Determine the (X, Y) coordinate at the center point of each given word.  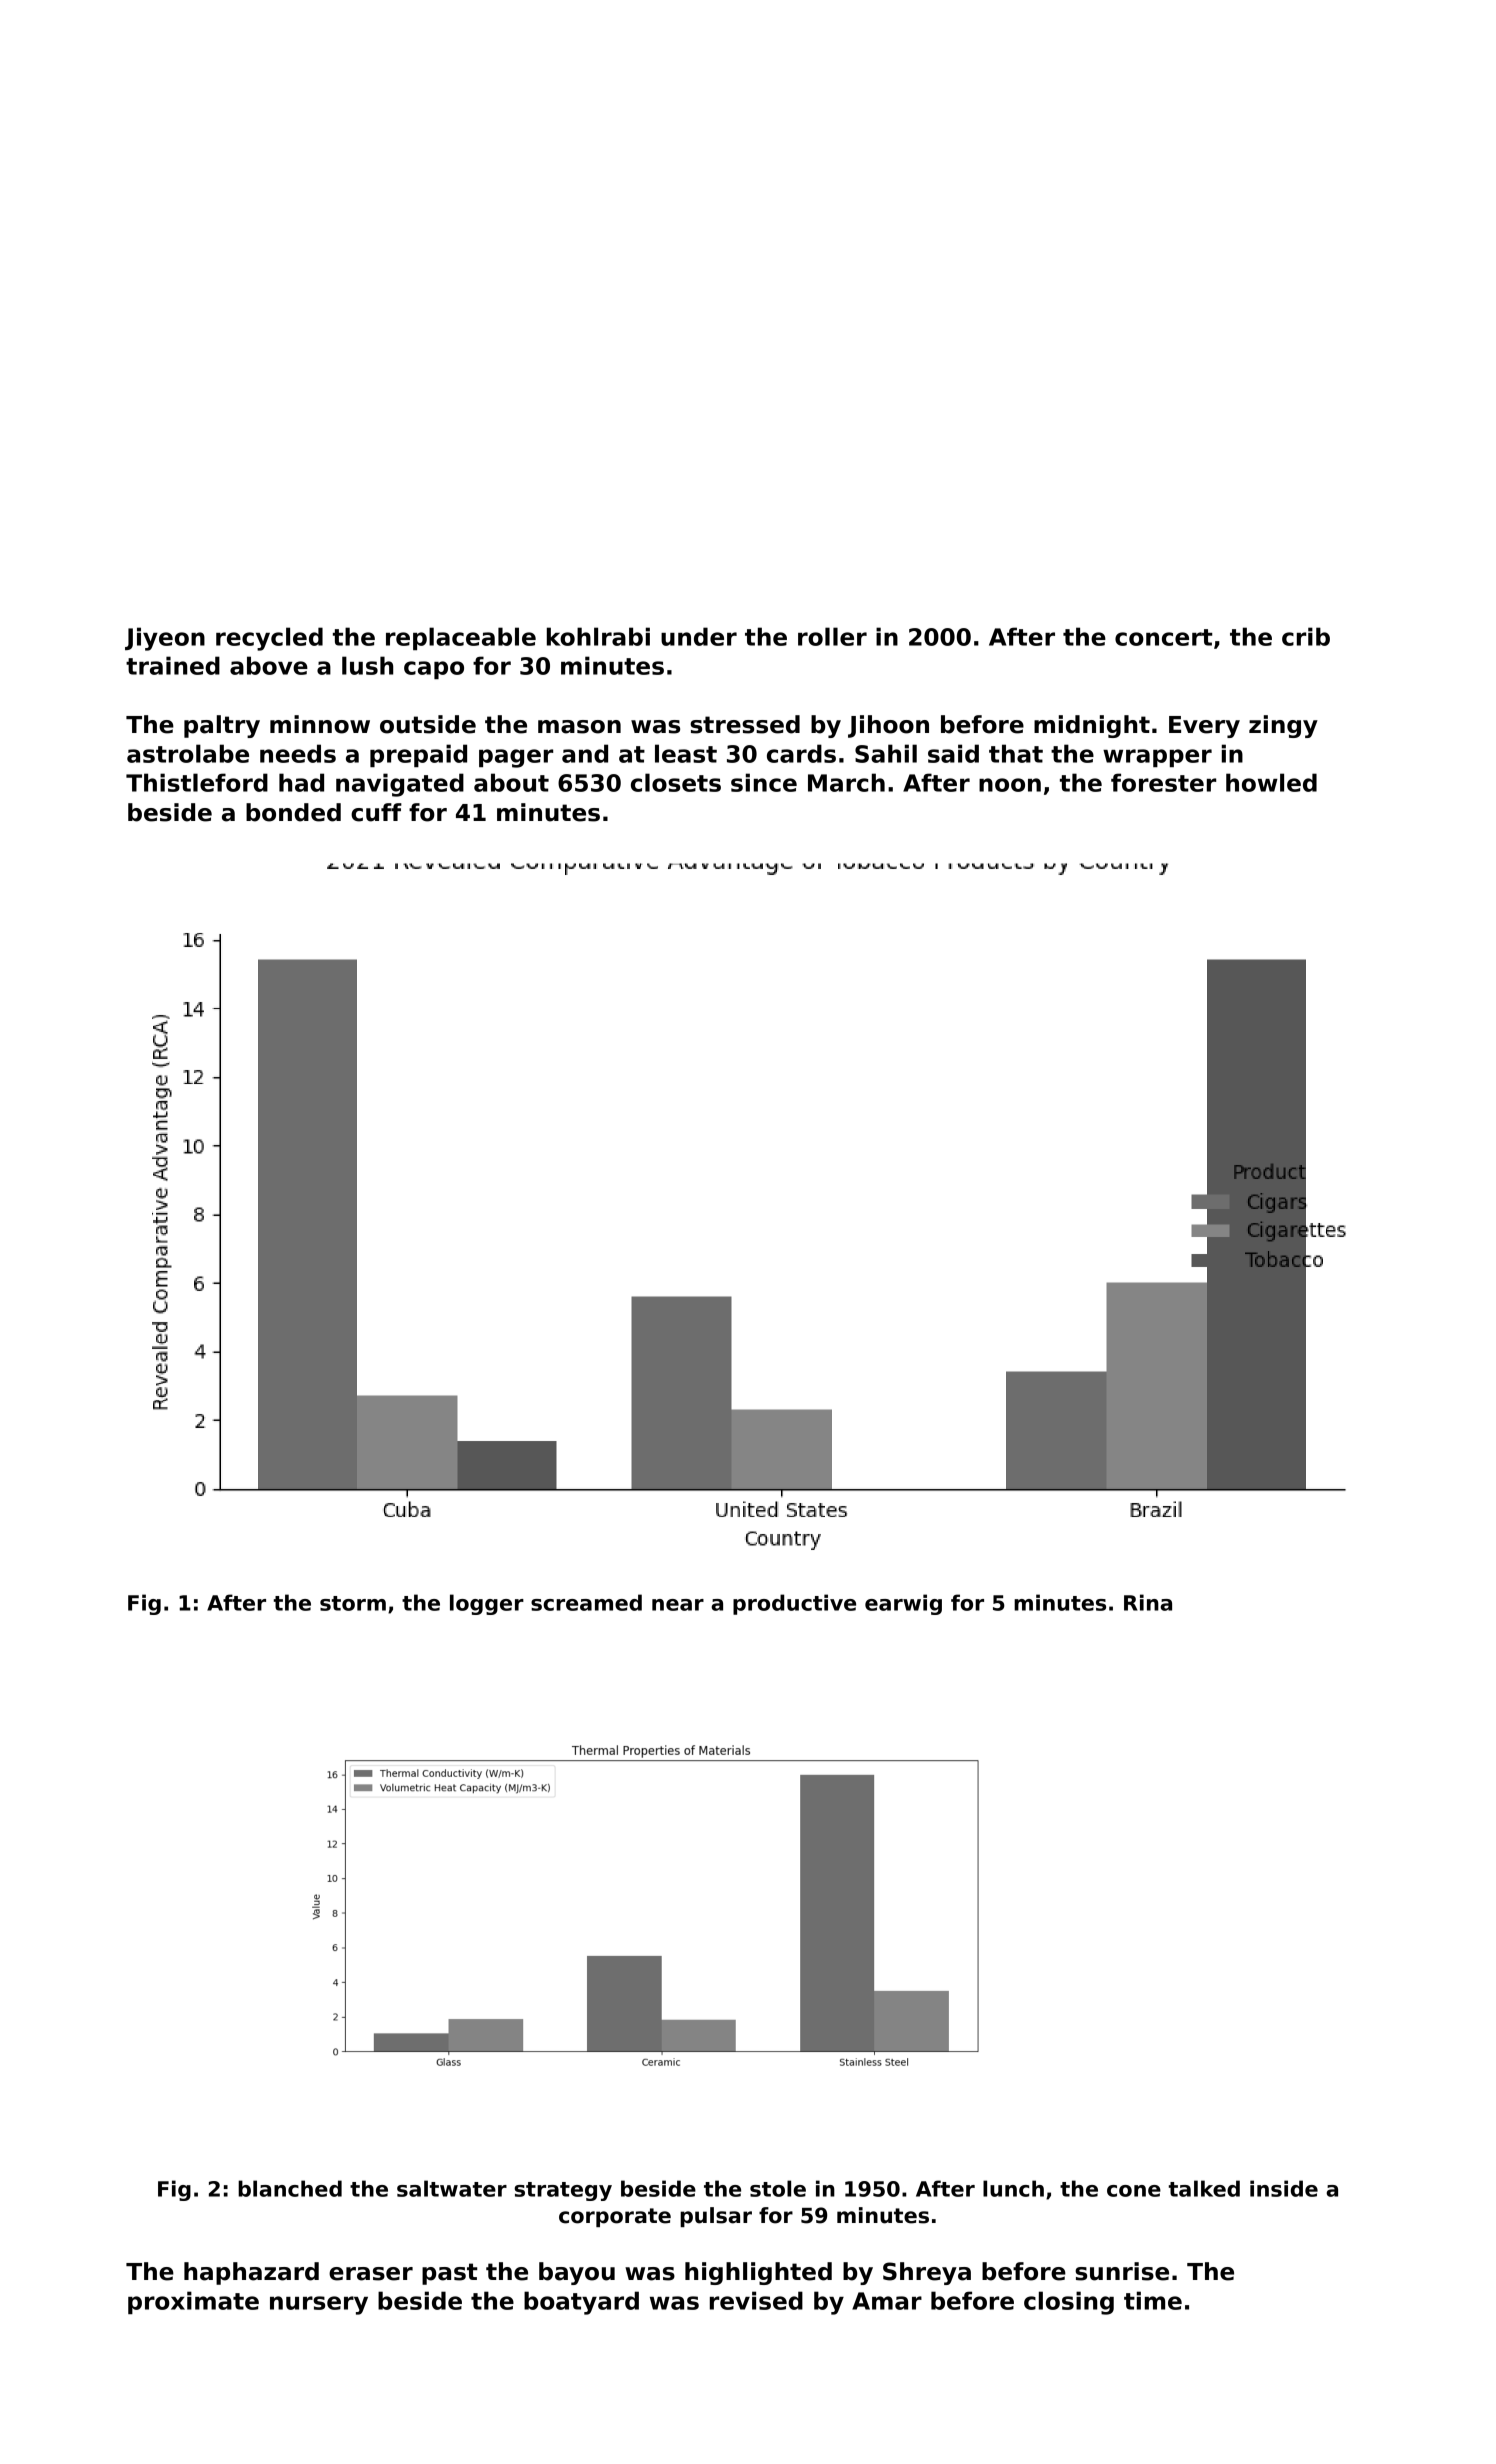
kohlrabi (598, 636)
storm (353, 1603)
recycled (269, 639)
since (764, 782)
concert (1163, 637)
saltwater (452, 2188)
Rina (1148, 1602)
